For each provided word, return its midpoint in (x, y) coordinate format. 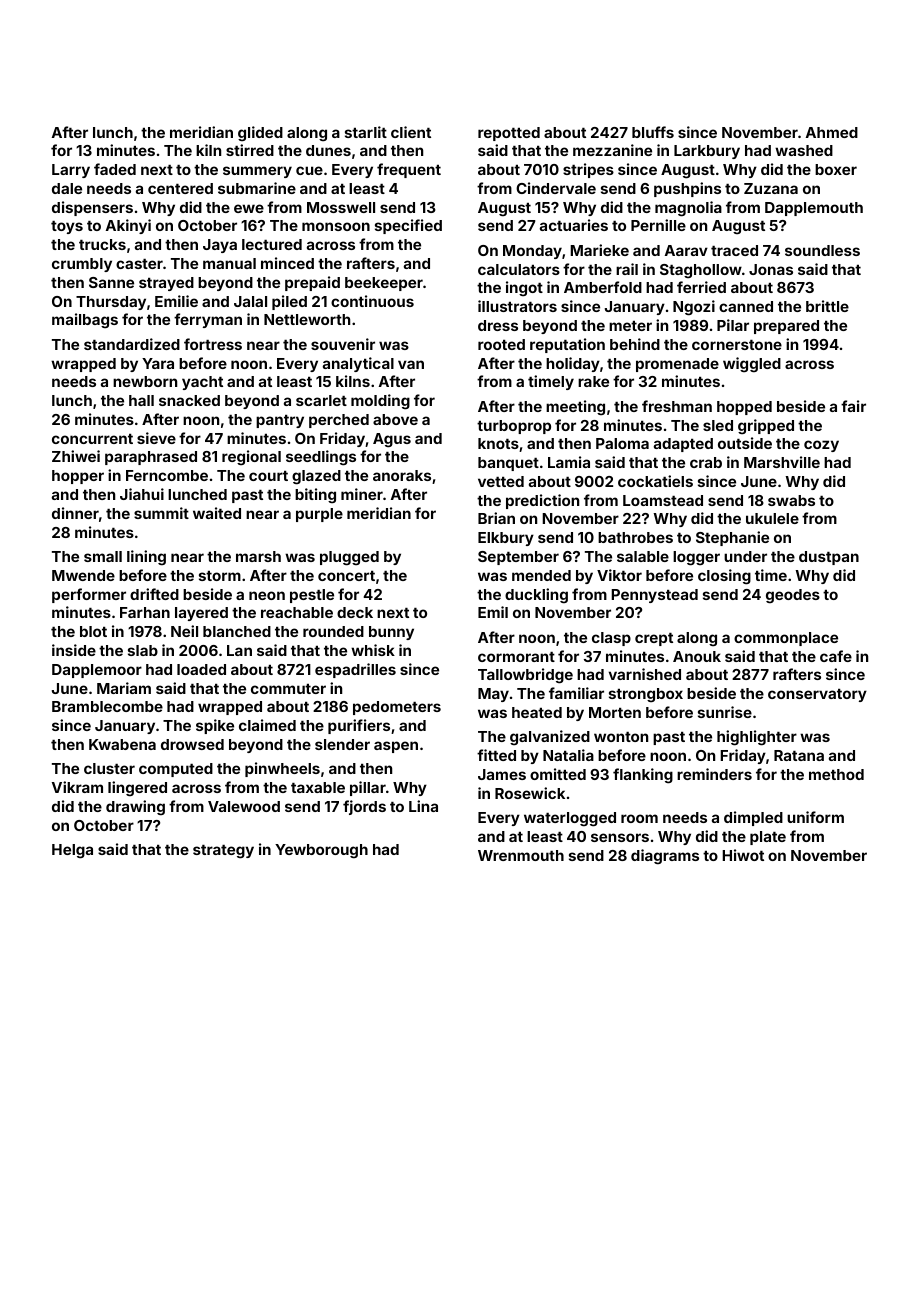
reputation (567, 345)
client (411, 132)
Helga (72, 851)
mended (541, 575)
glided (260, 133)
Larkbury (707, 152)
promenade (677, 365)
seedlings (321, 458)
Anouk (697, 656)
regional (251, 457)
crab (706, 462)
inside (74, 650)
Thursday (111, 303)
